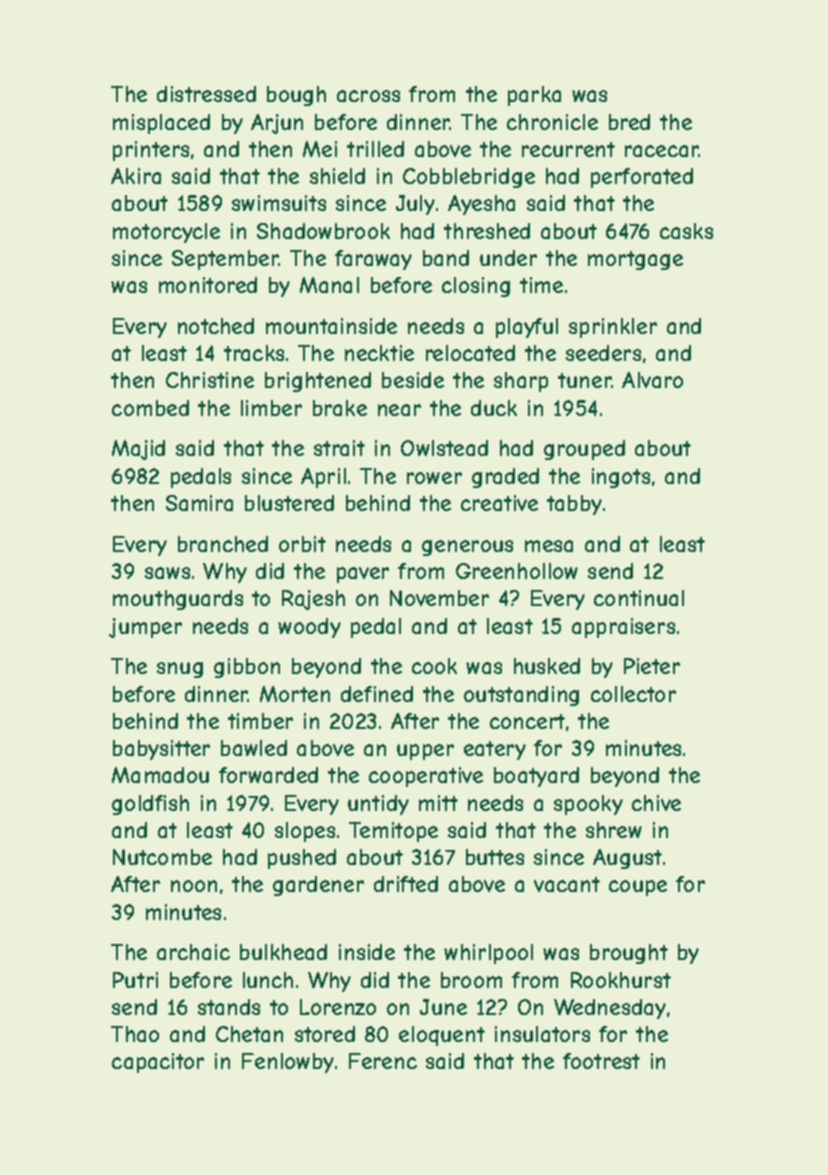  I want to click on across, so click(368, 96).
